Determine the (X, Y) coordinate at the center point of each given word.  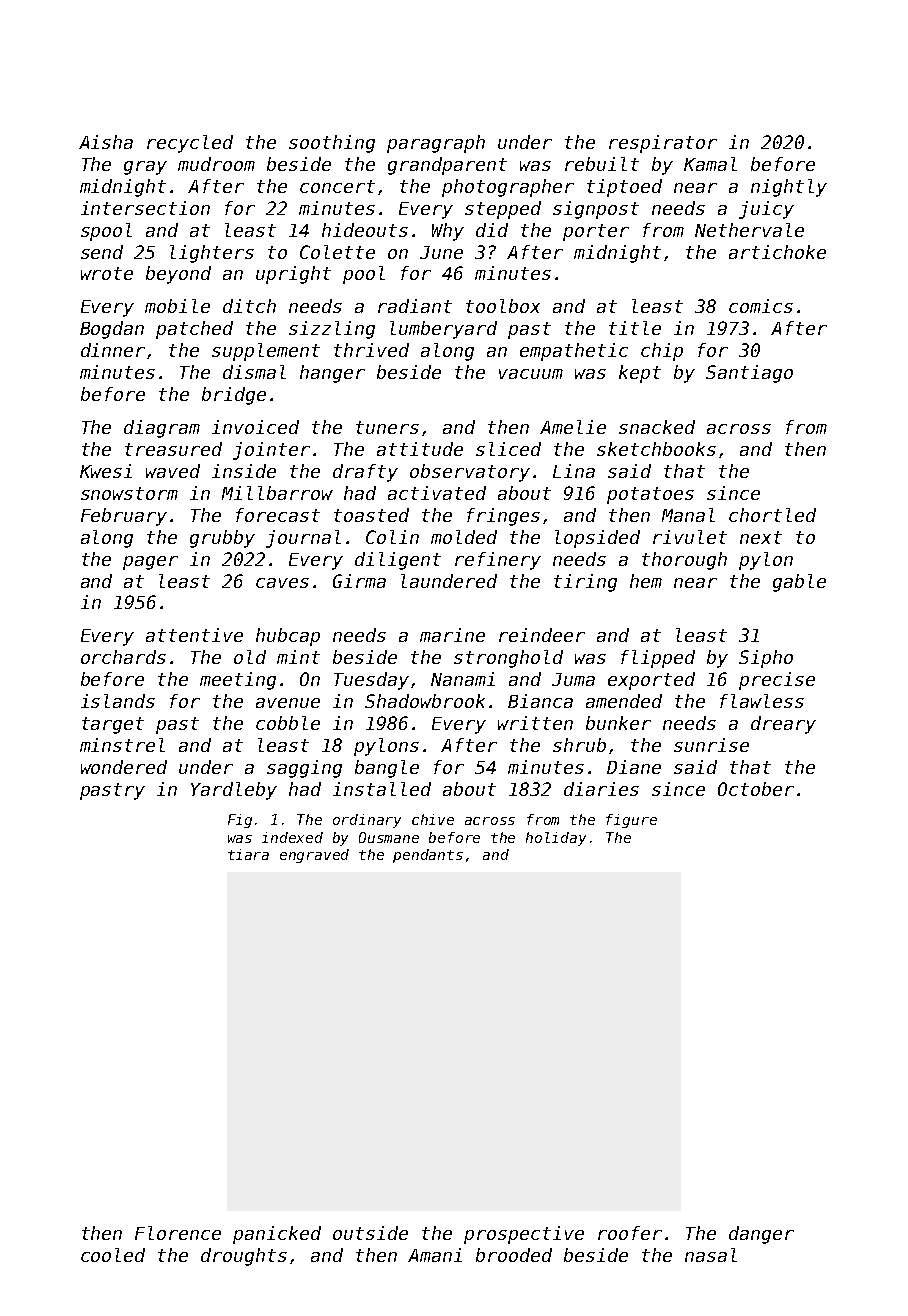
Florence (178, 1233)
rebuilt (602, 164)
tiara (248, 854)
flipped (658, 659)
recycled (190, 144)
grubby (222, 539)
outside (370, 1233)
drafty (365, 473)
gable (799, 583)
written (535, 723)
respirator (663, 144)
